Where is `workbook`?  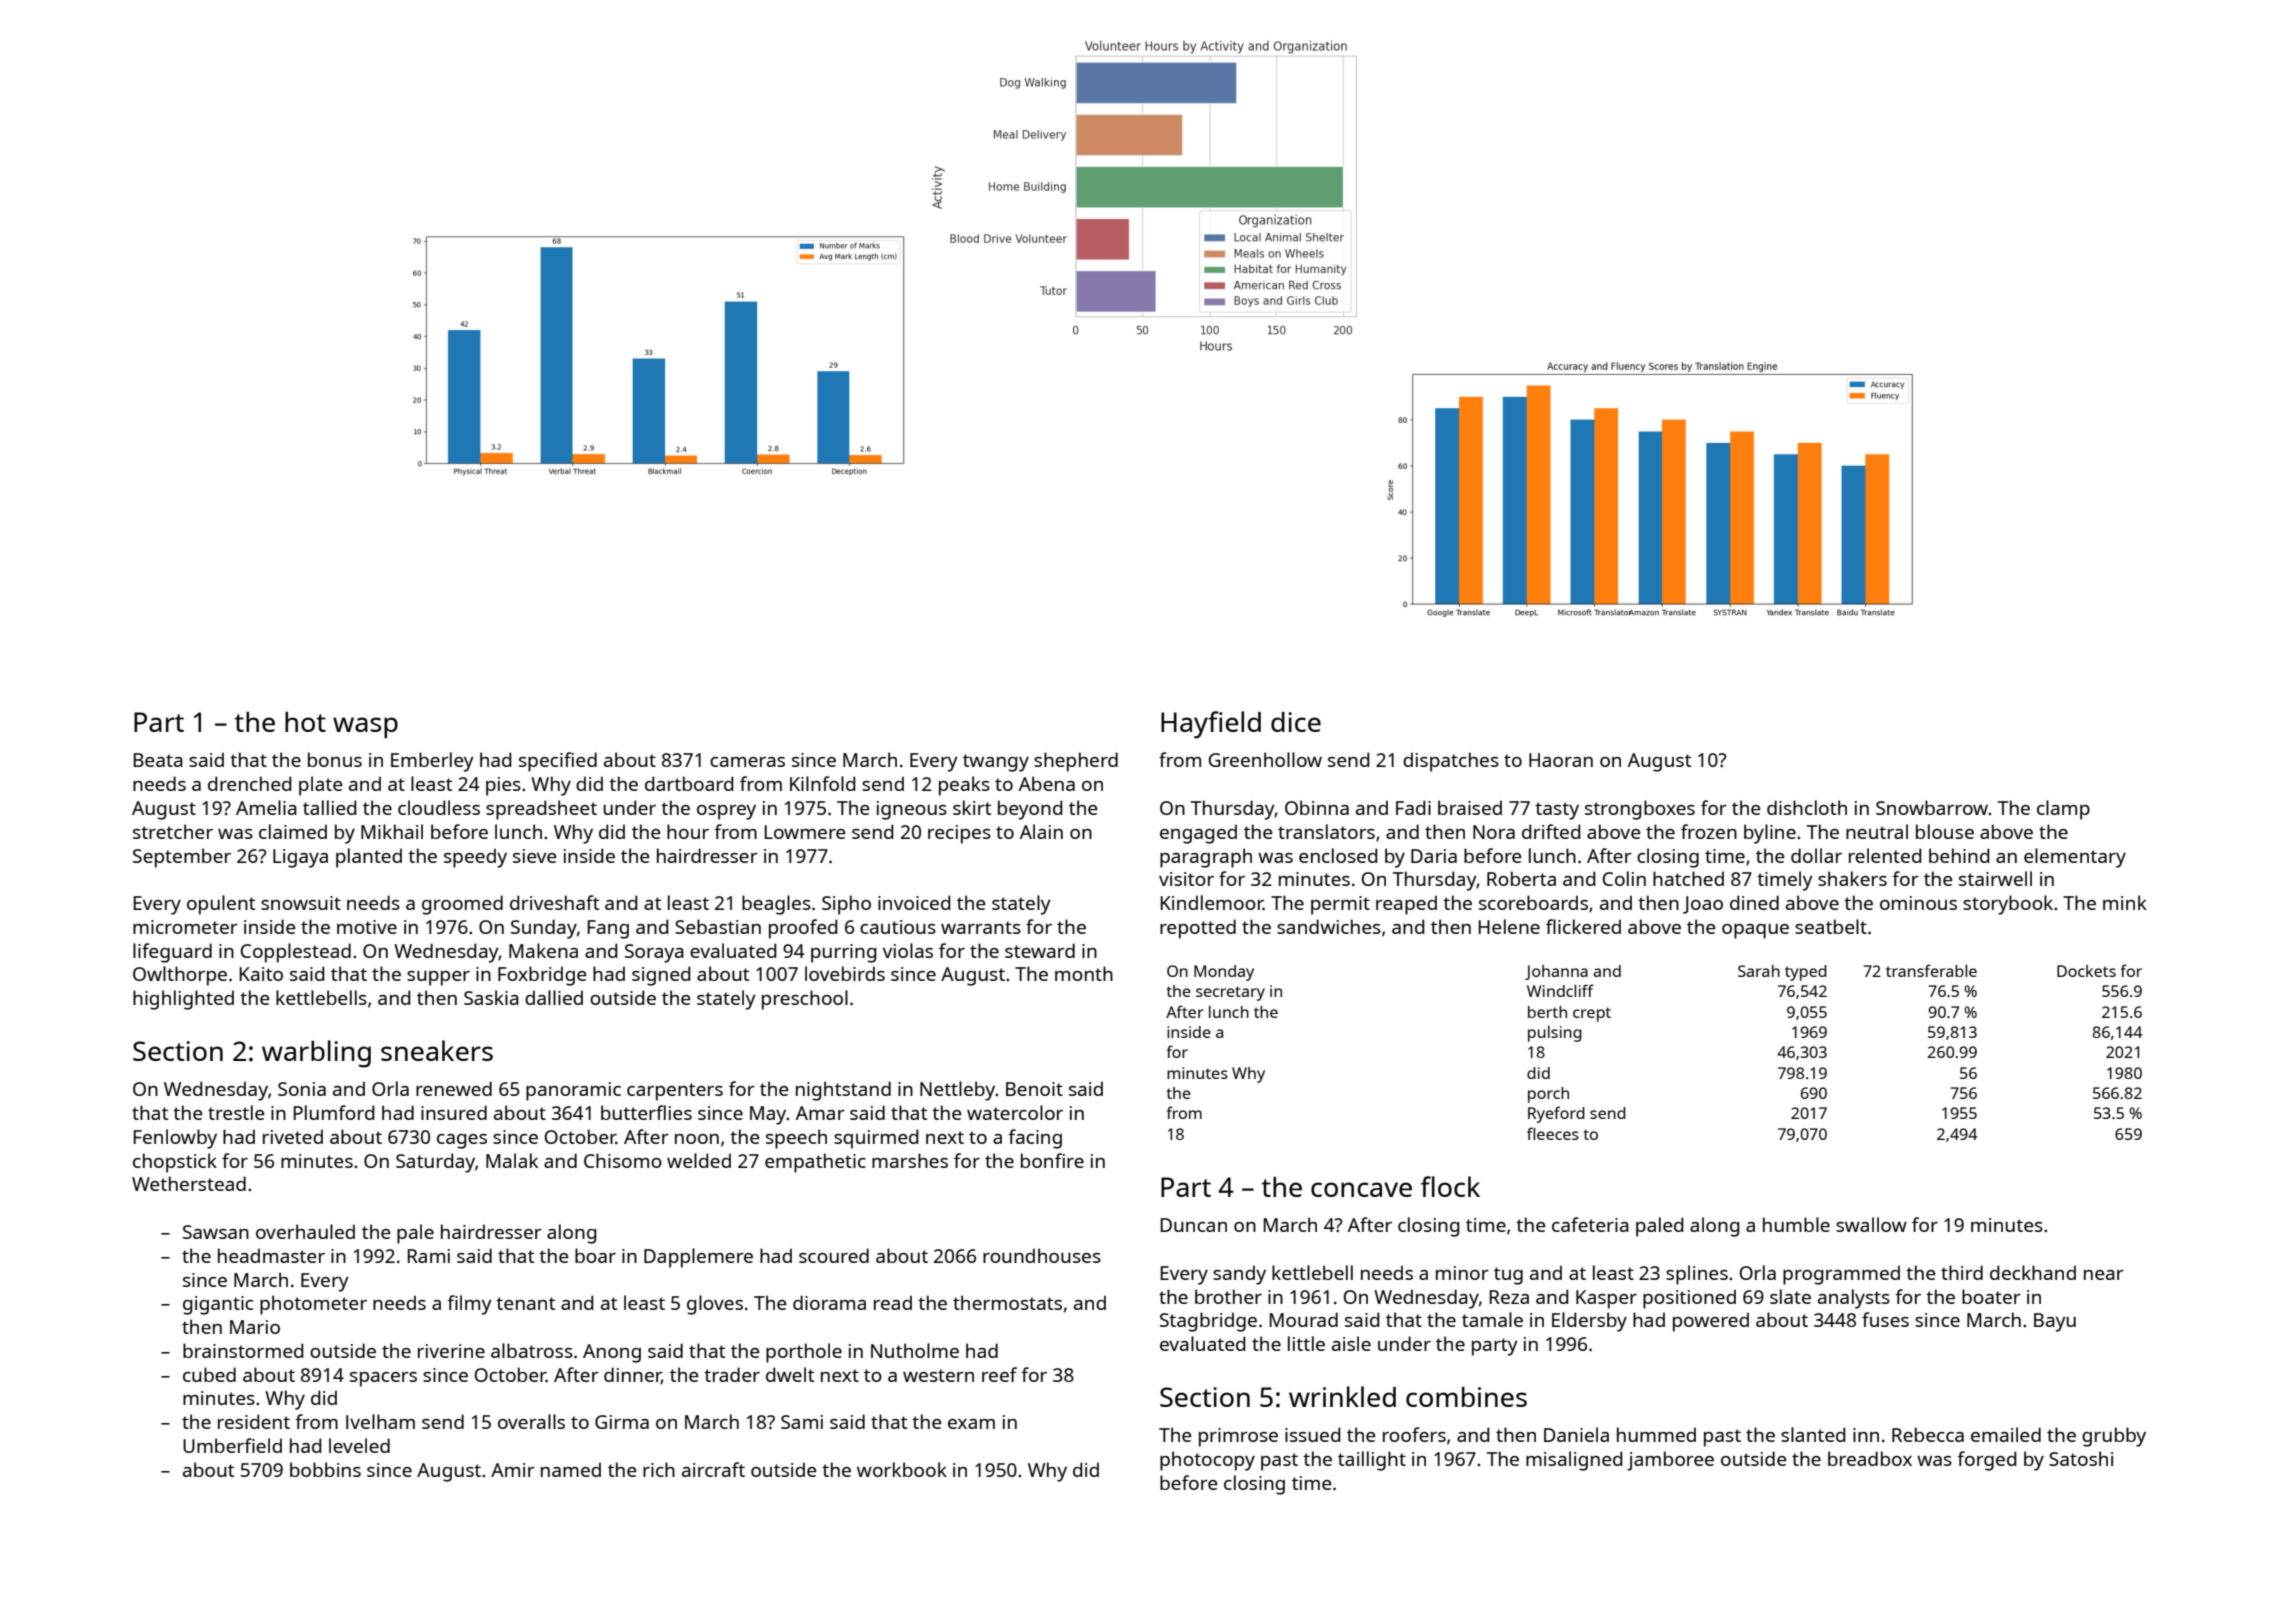
workbook is located at coordinates (902, 1469).
